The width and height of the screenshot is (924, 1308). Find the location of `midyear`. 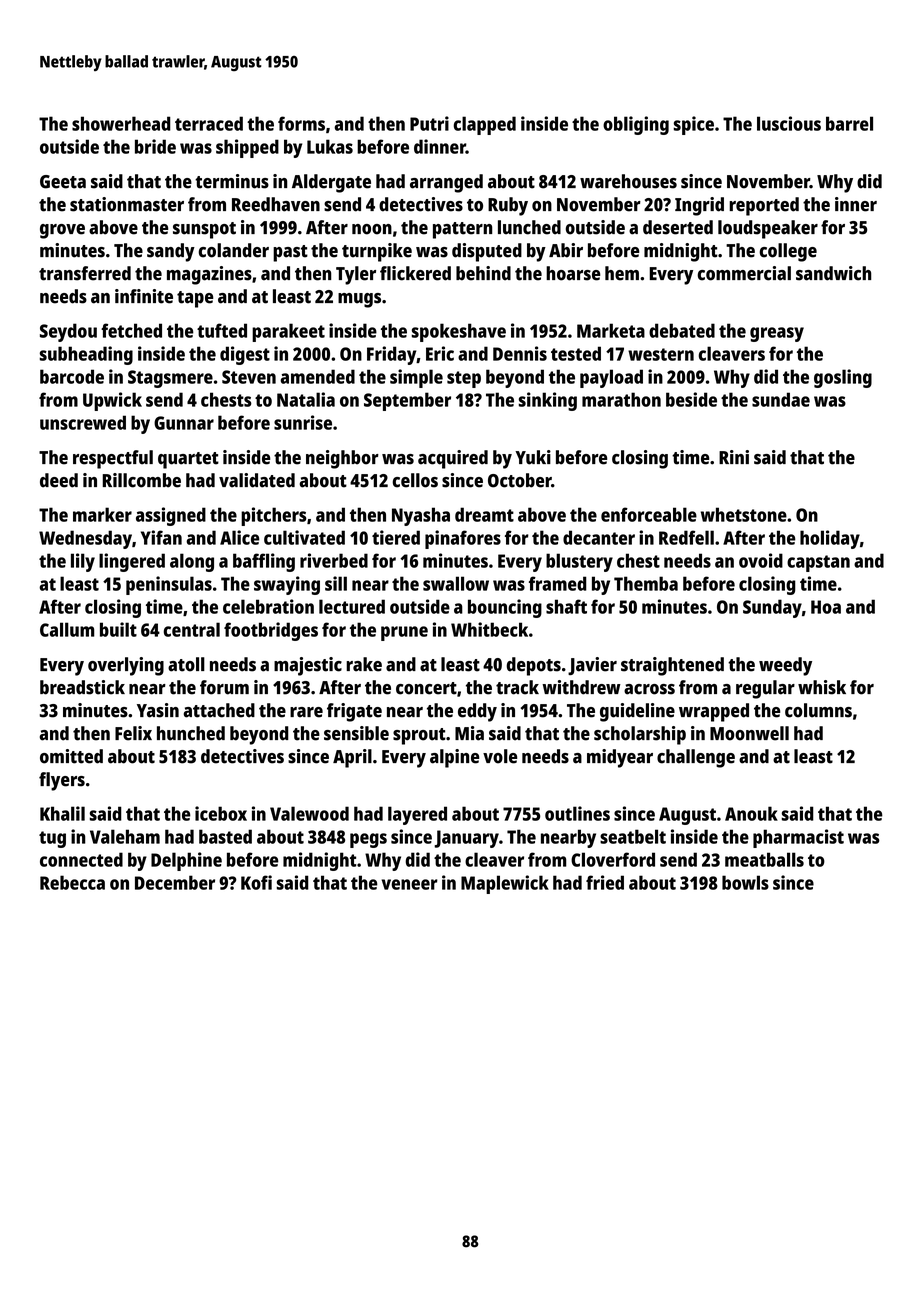

midyear is located at coordinates (620, 758).
